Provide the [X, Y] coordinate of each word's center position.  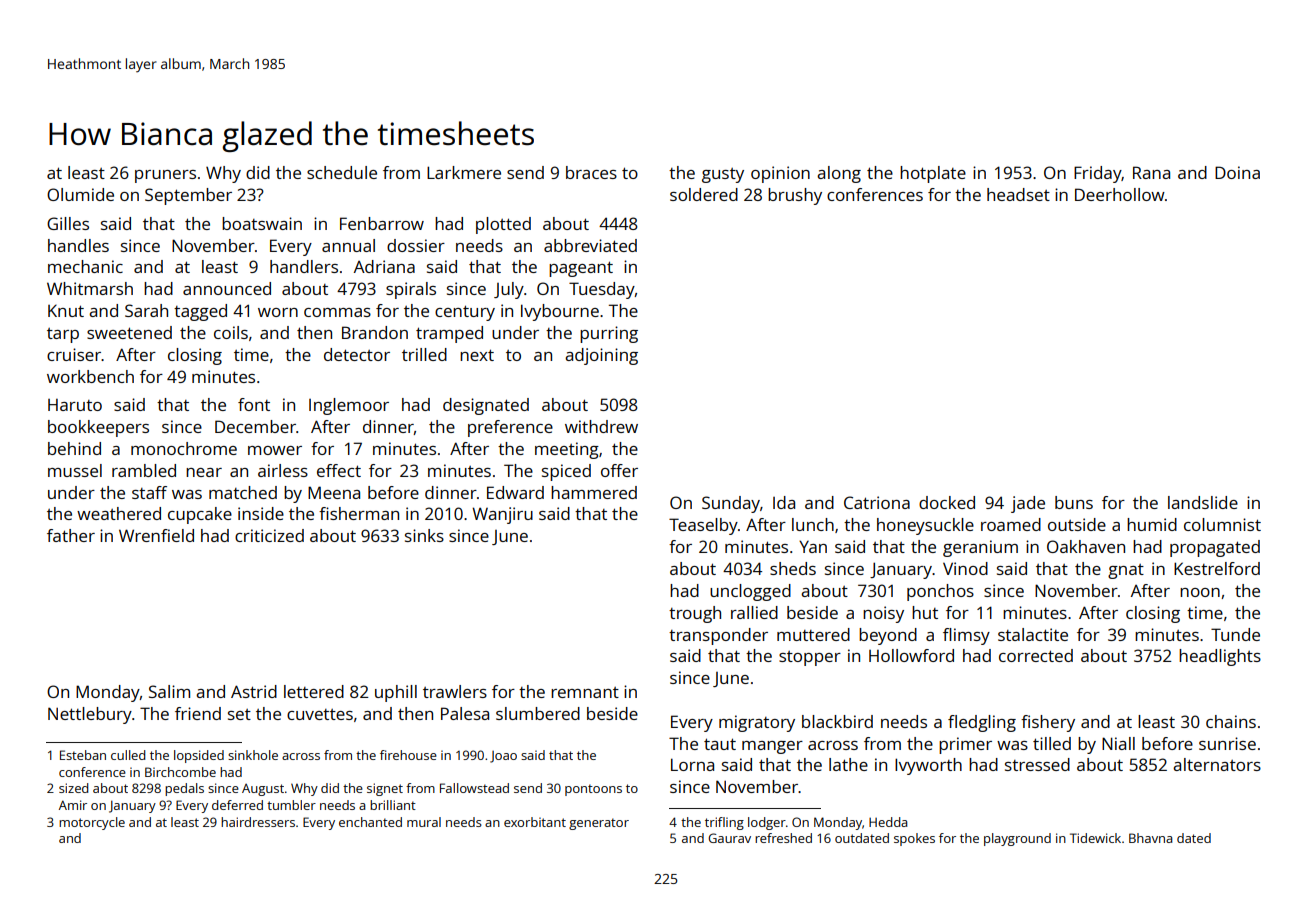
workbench [90, 376]
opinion [780, 174]
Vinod [965, 568]
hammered [594, 492]
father [71, 535]
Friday [1098, 174]
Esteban [83, 755]
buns [1074, 502]
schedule [342, 172]
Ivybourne [560, 312]
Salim [169, 691]
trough [695, 614]
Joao [503, 757]
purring [609, 334]
